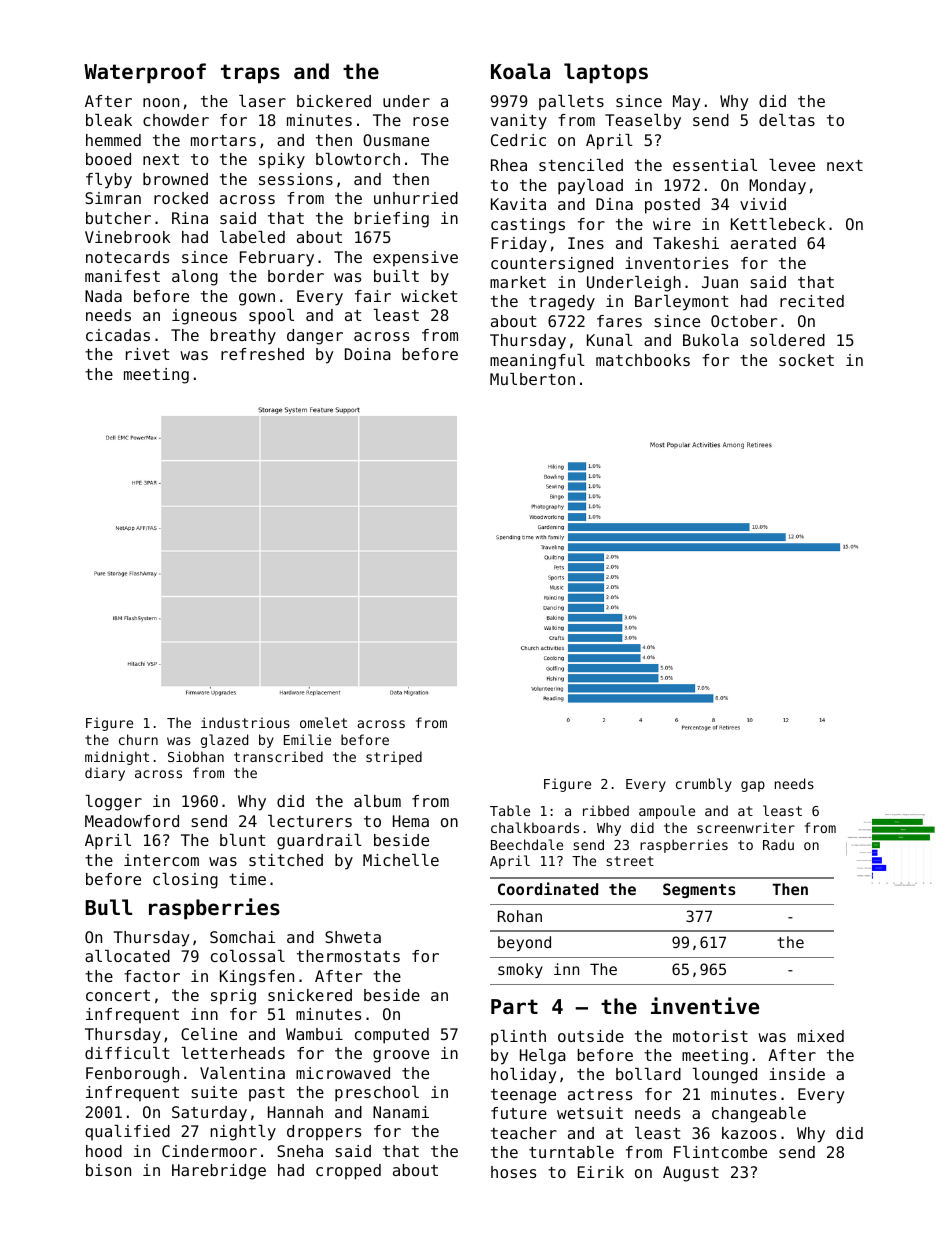 The width and height of the document is (952, 1233). Describe the element at coordinates (778, 224) in the document. I see `Kettlebeck` at that location.
